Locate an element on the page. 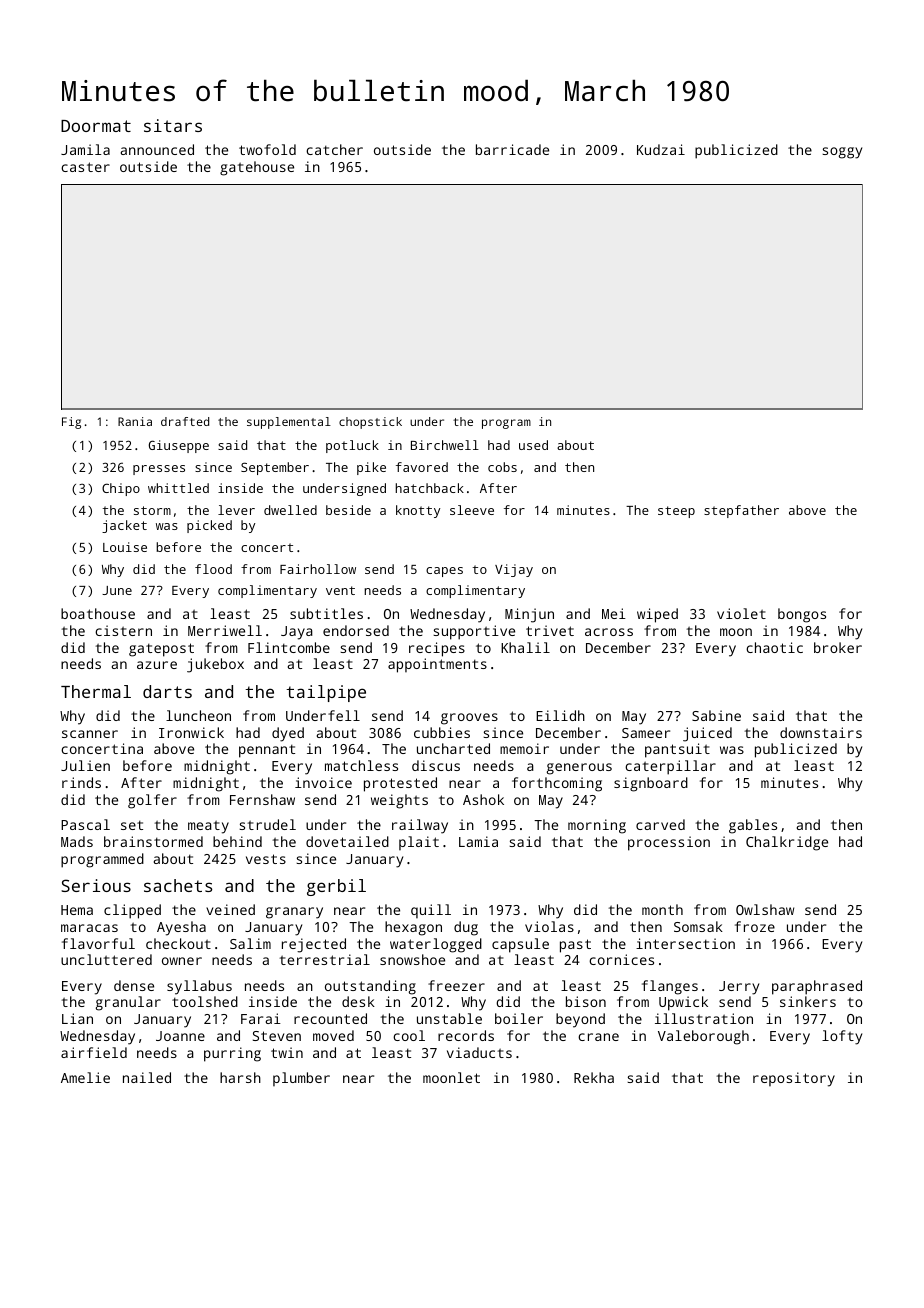 The width and height of the image is (924, 1308). Minjun is located at coordinates (529, 615).
